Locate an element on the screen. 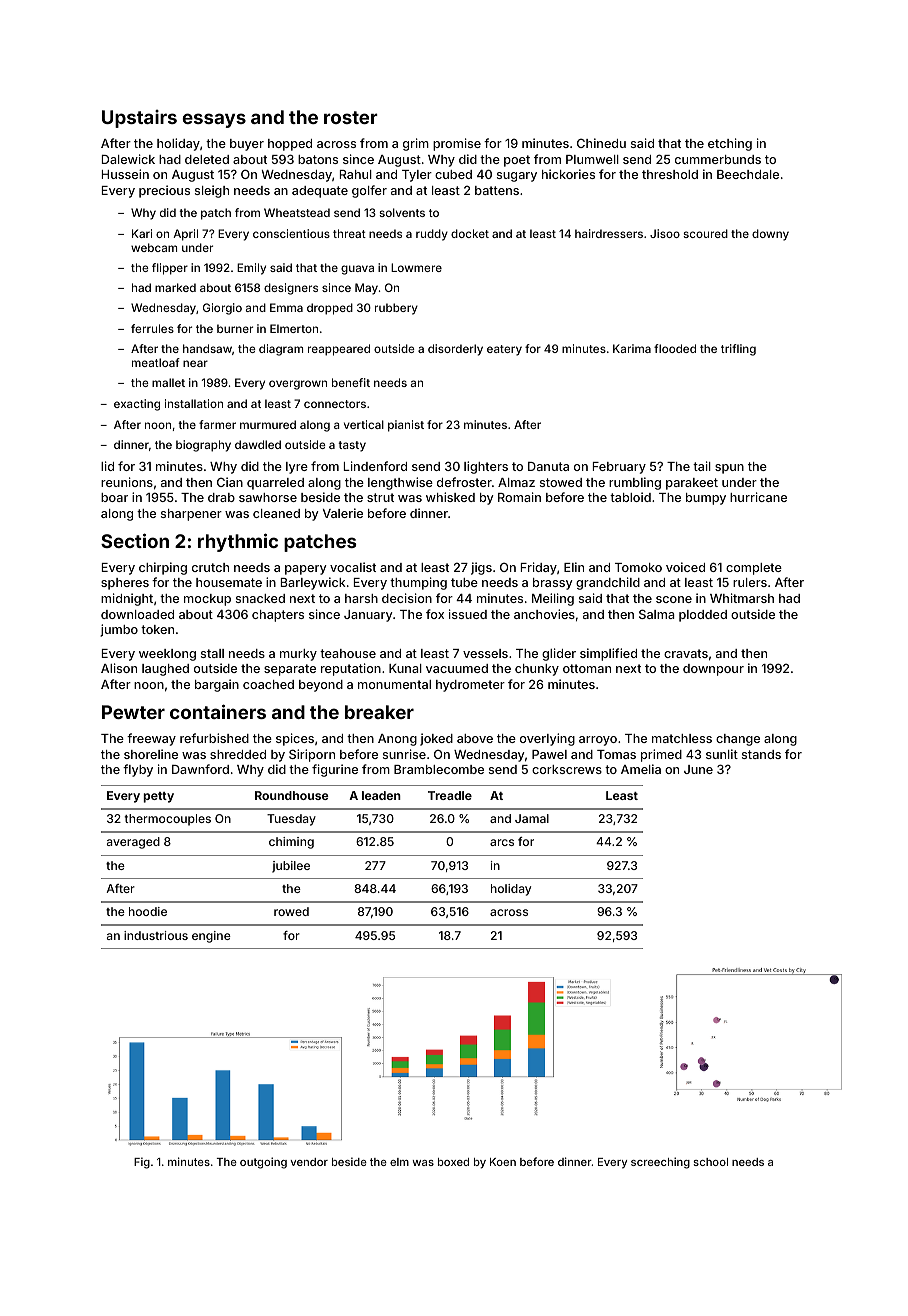 This screenshot has width=908, height=1316. above is located at coordinates (475, 738).
